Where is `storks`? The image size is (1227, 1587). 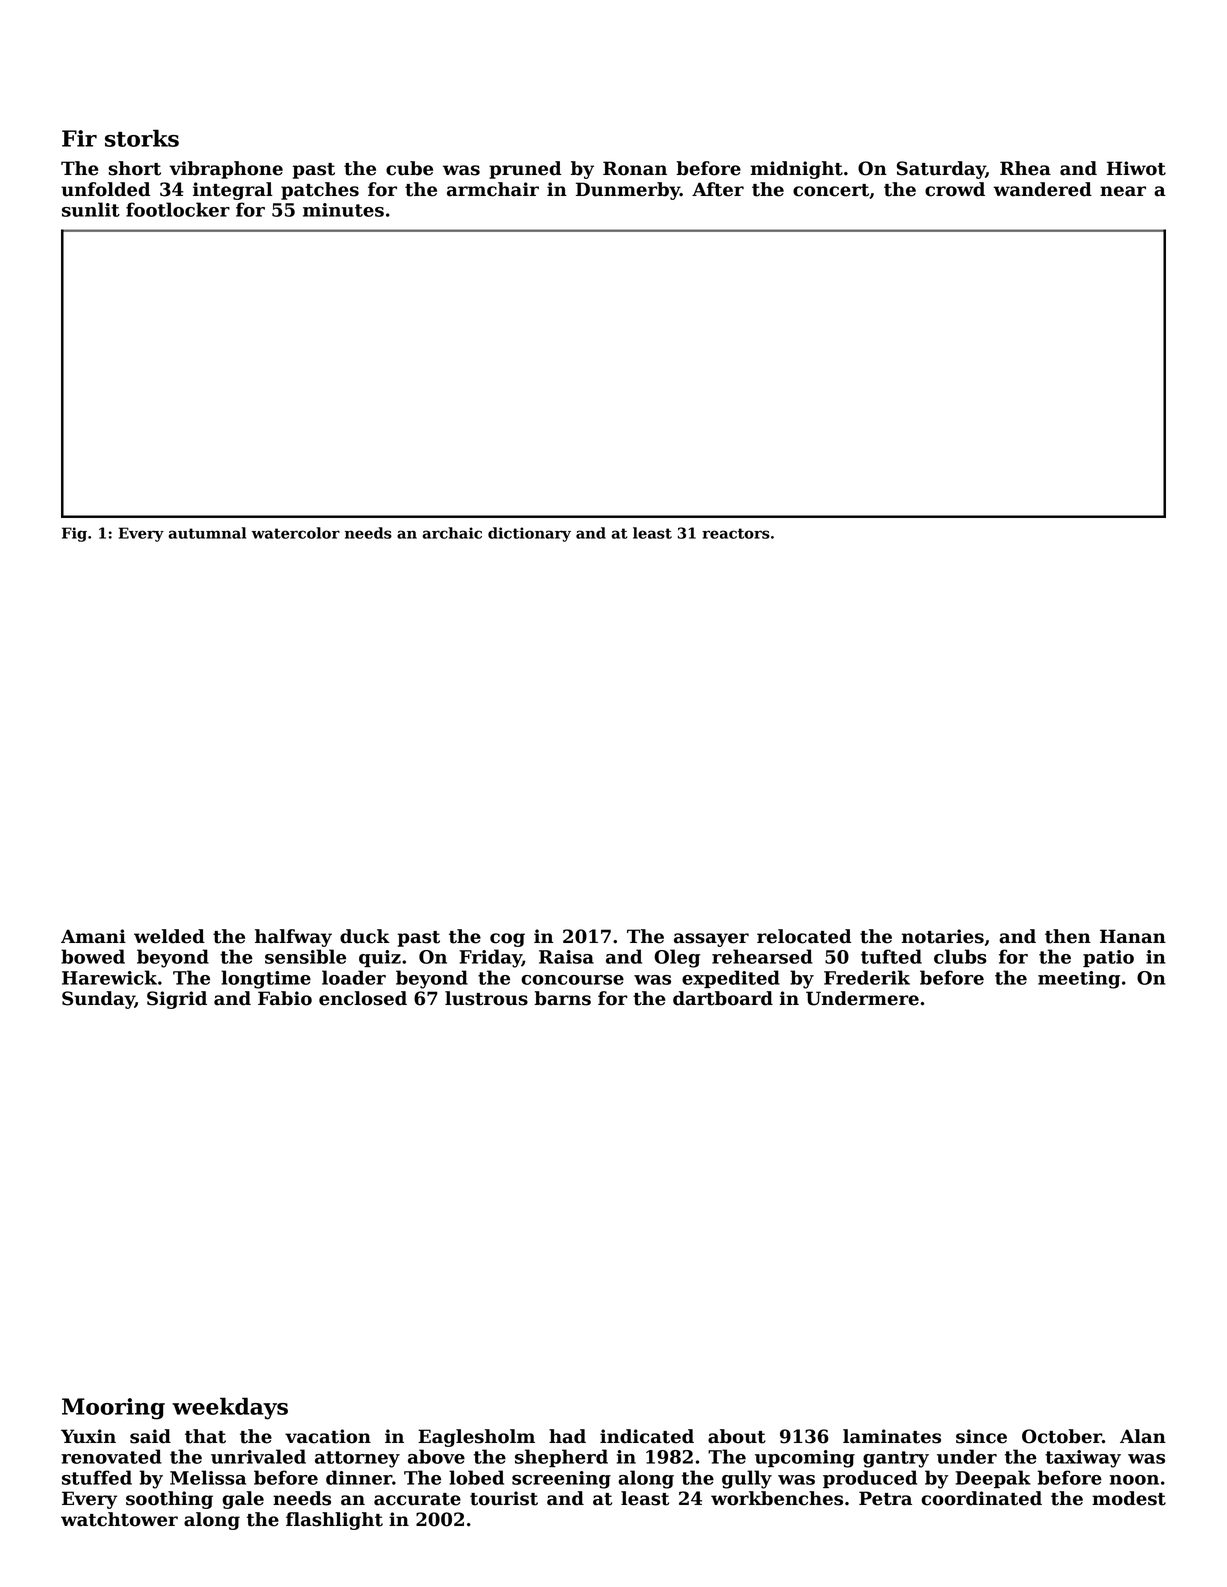
storks is located at coordinates (142, 138).
